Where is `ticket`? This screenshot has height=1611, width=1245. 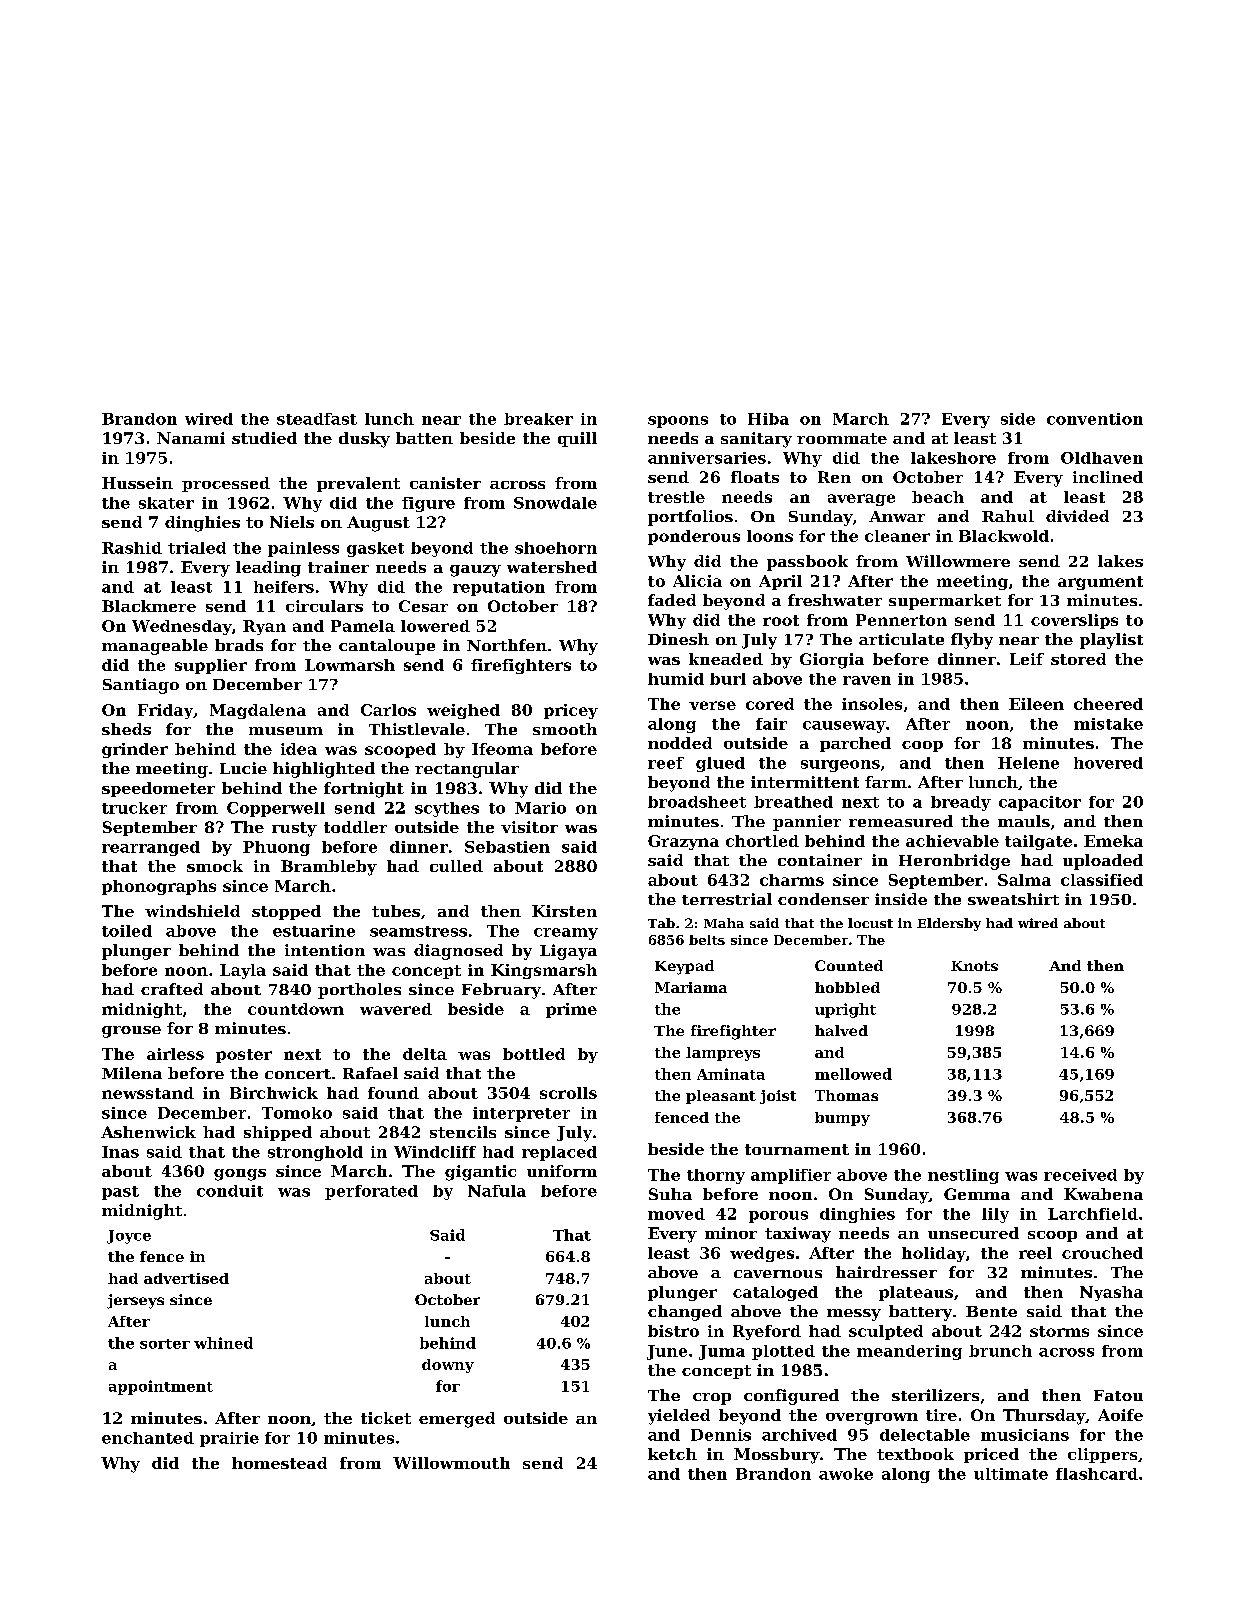
ticket is located at coordinates (386, 1418).
